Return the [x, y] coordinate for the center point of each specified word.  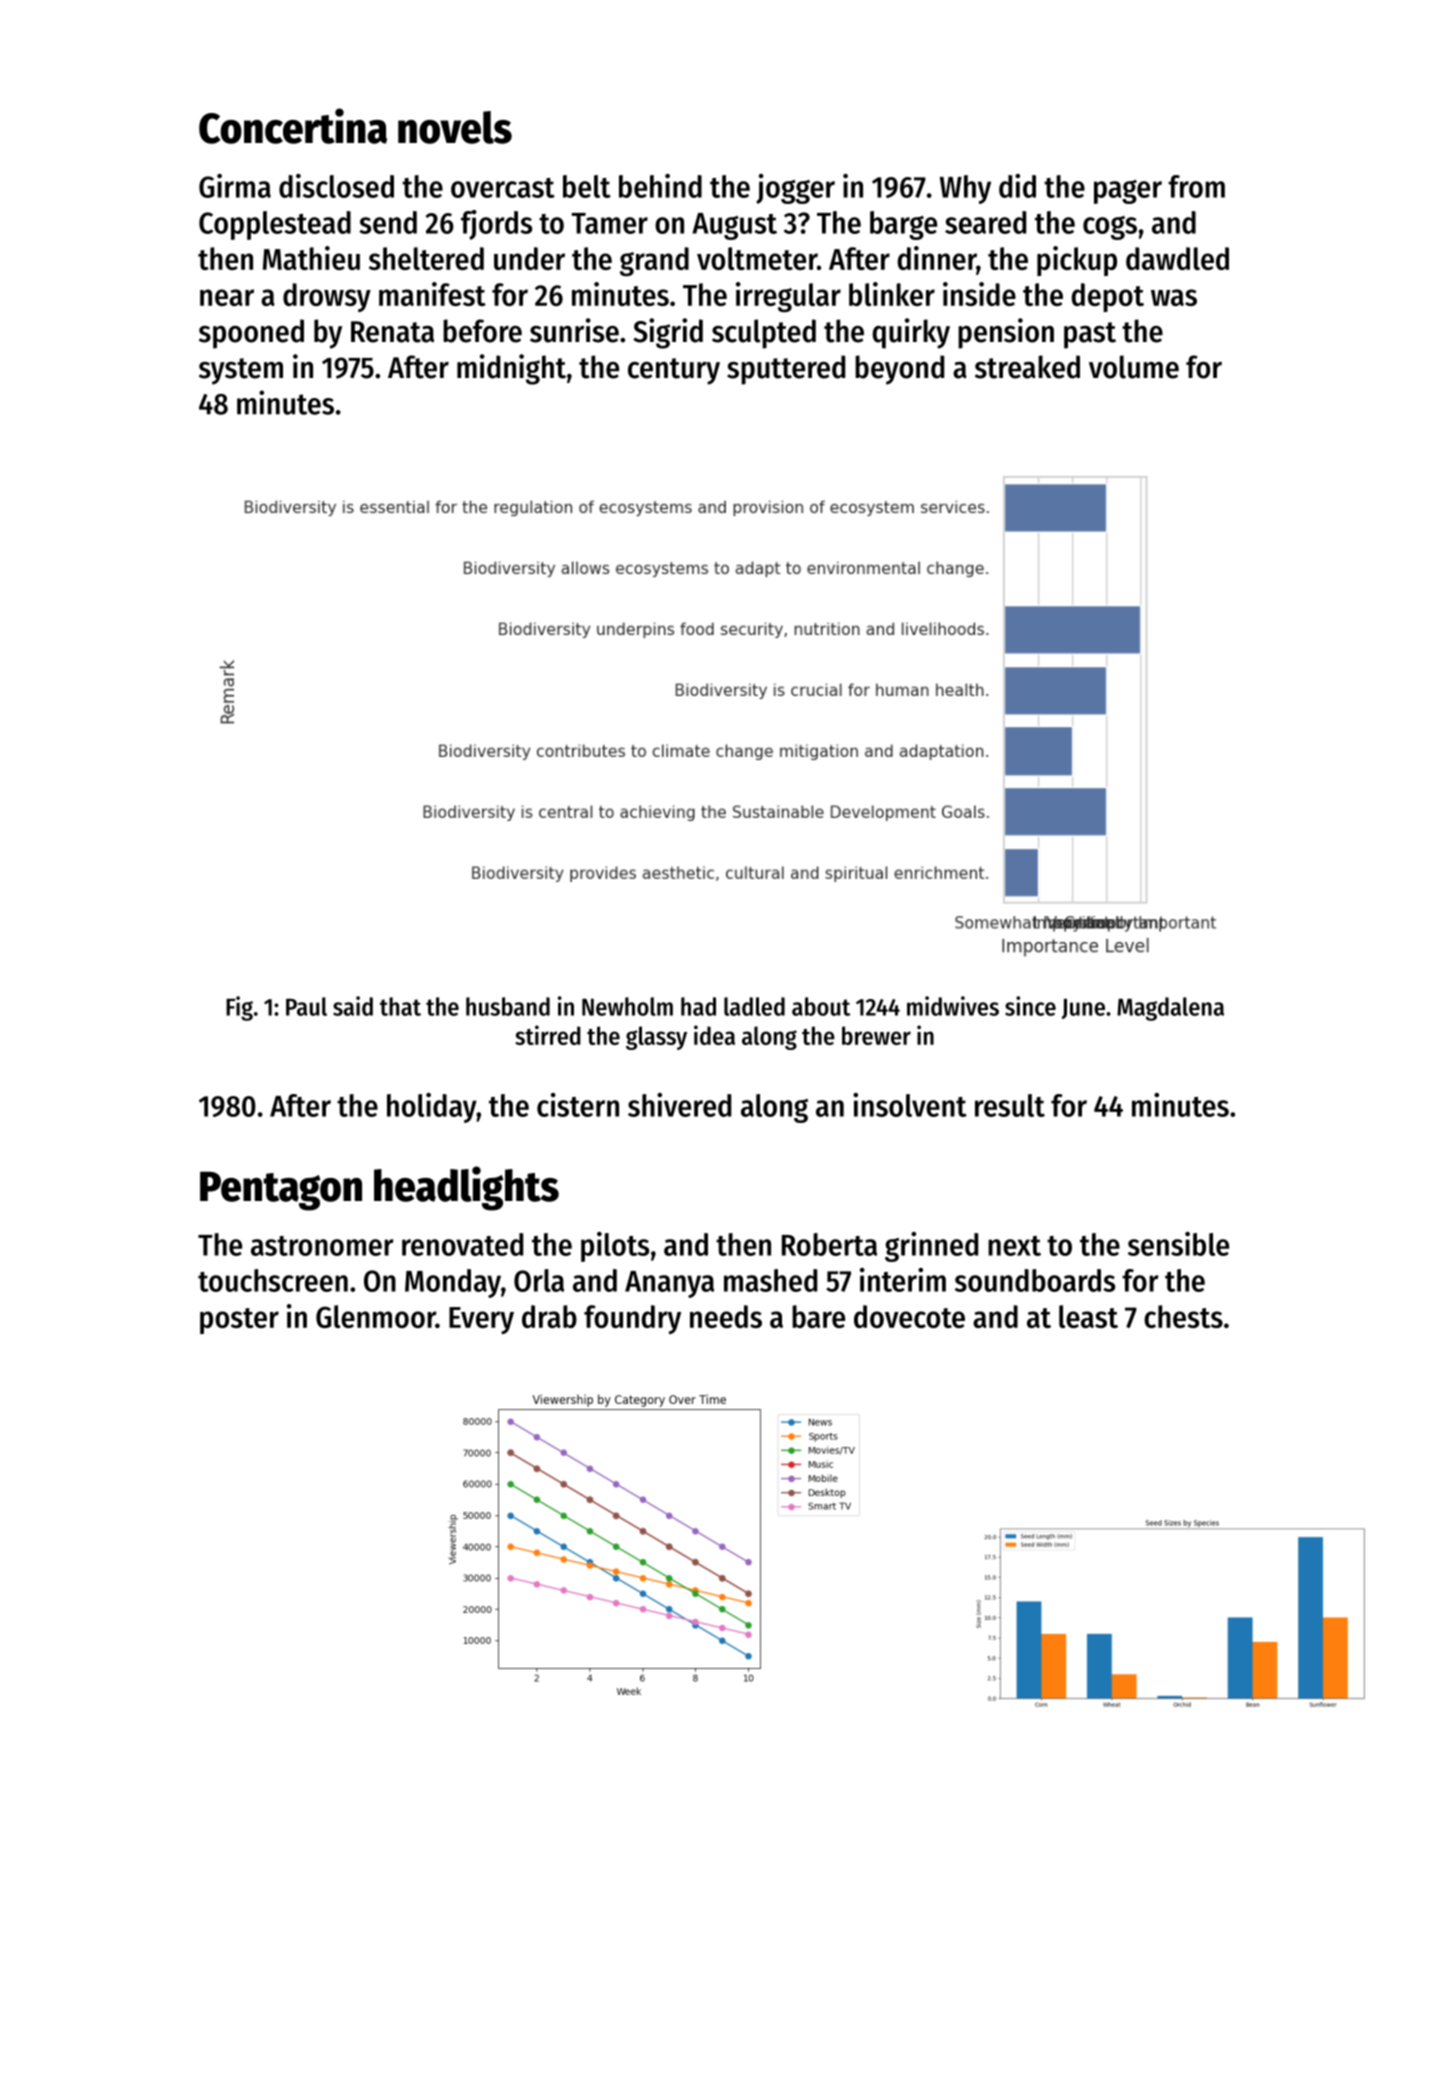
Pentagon [281, 1191]
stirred [548, 1035]
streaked [1027, 367]
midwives [953, 1006]
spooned [251, 334]
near [227, 297]
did [1017, 186]
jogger [795, 189]
